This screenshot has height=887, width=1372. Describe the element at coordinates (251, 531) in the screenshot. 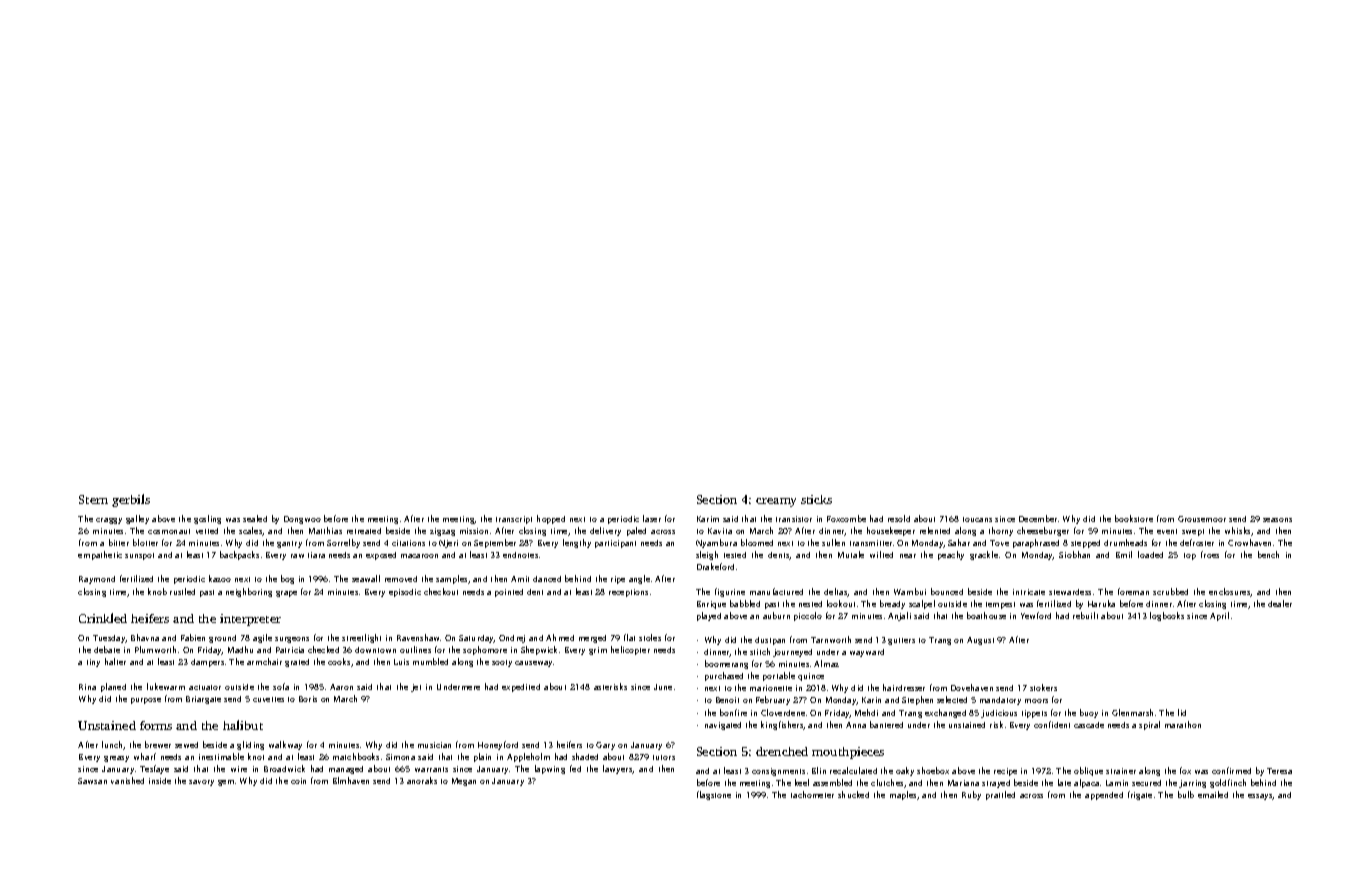

I see `scales` at that location.
